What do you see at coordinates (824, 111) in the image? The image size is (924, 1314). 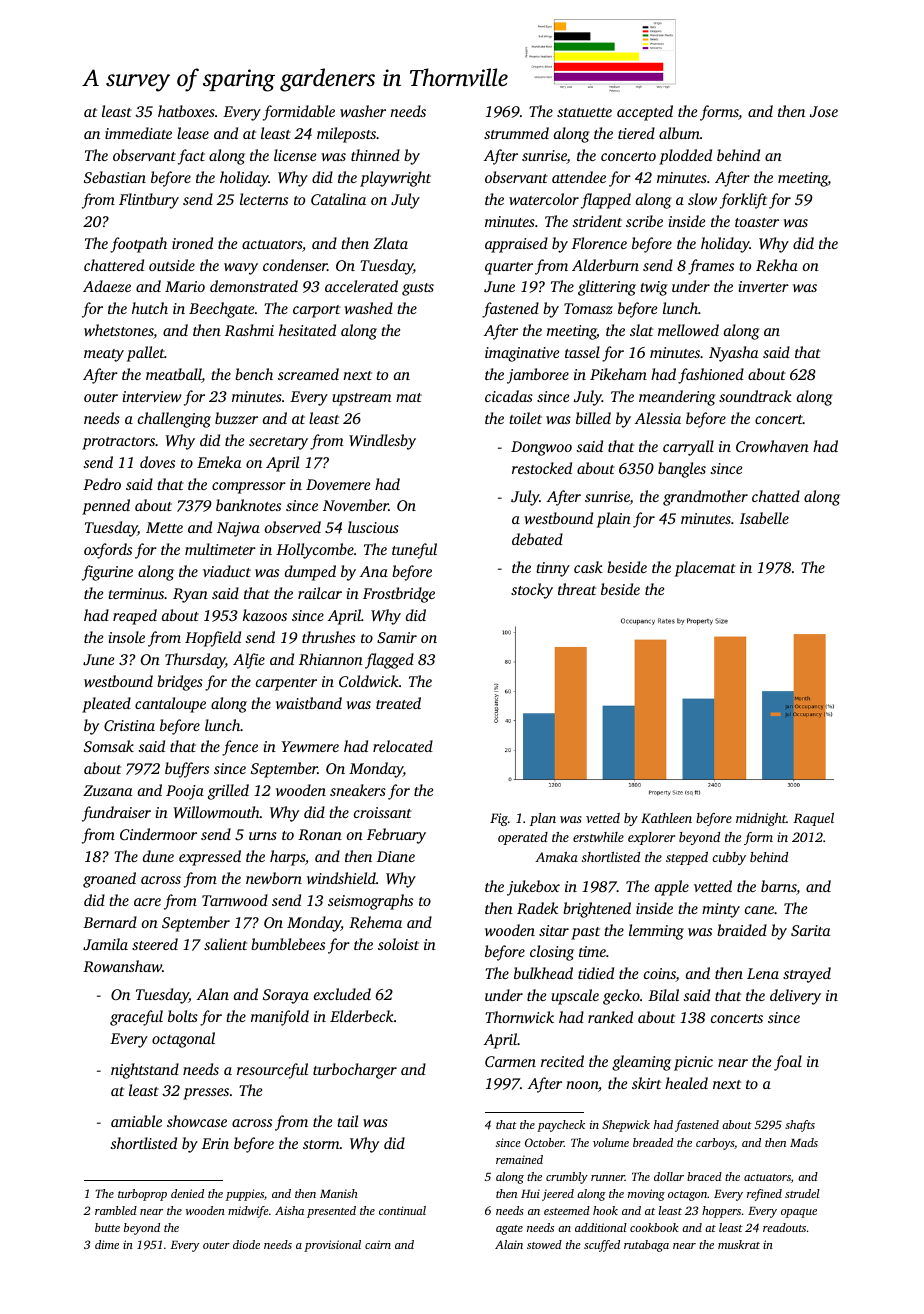 I see `Jose` at bounding box center [824, 111].
